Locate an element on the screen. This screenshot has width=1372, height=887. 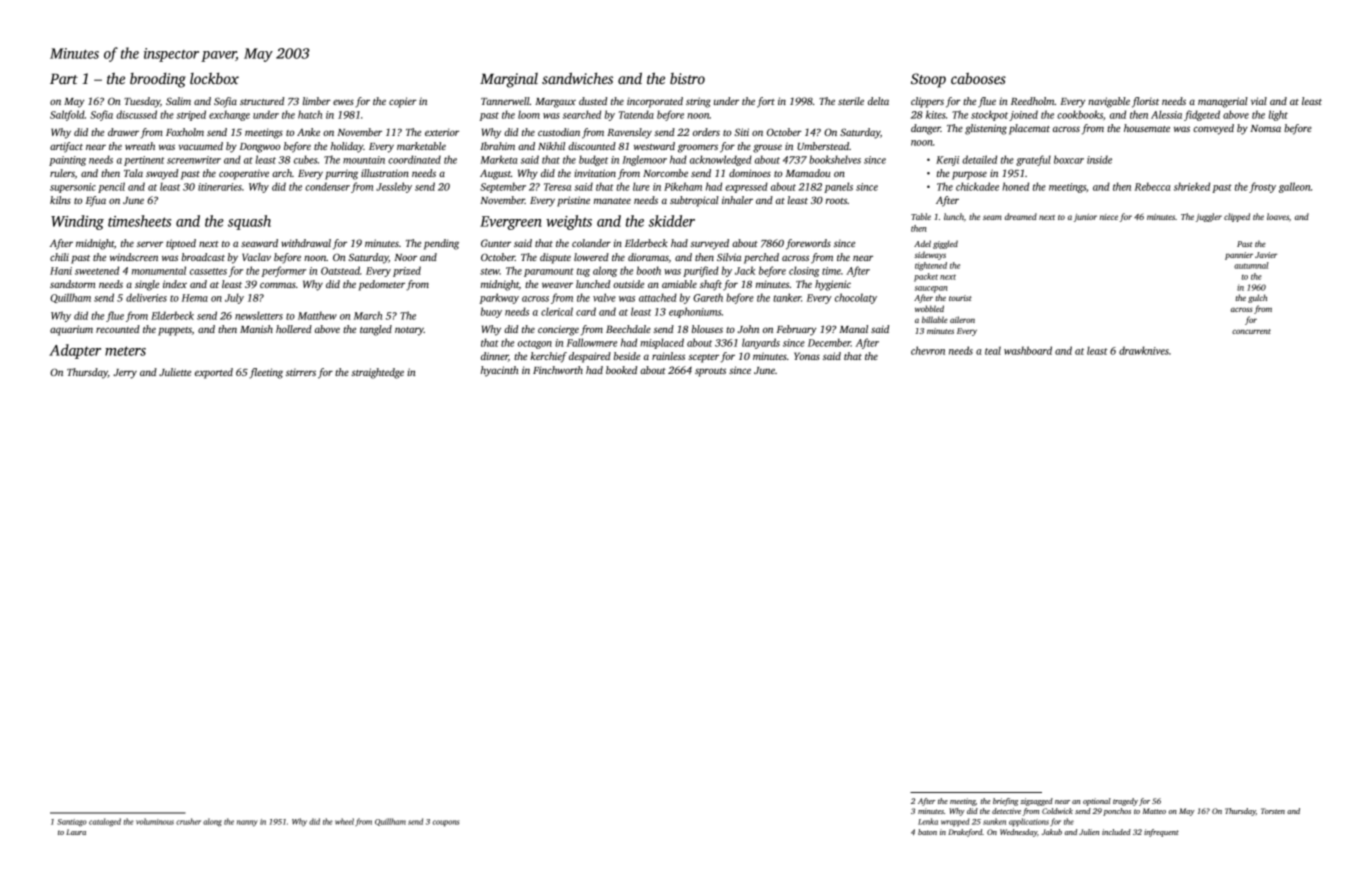
sprouts is located at coordinates (710, 372).
